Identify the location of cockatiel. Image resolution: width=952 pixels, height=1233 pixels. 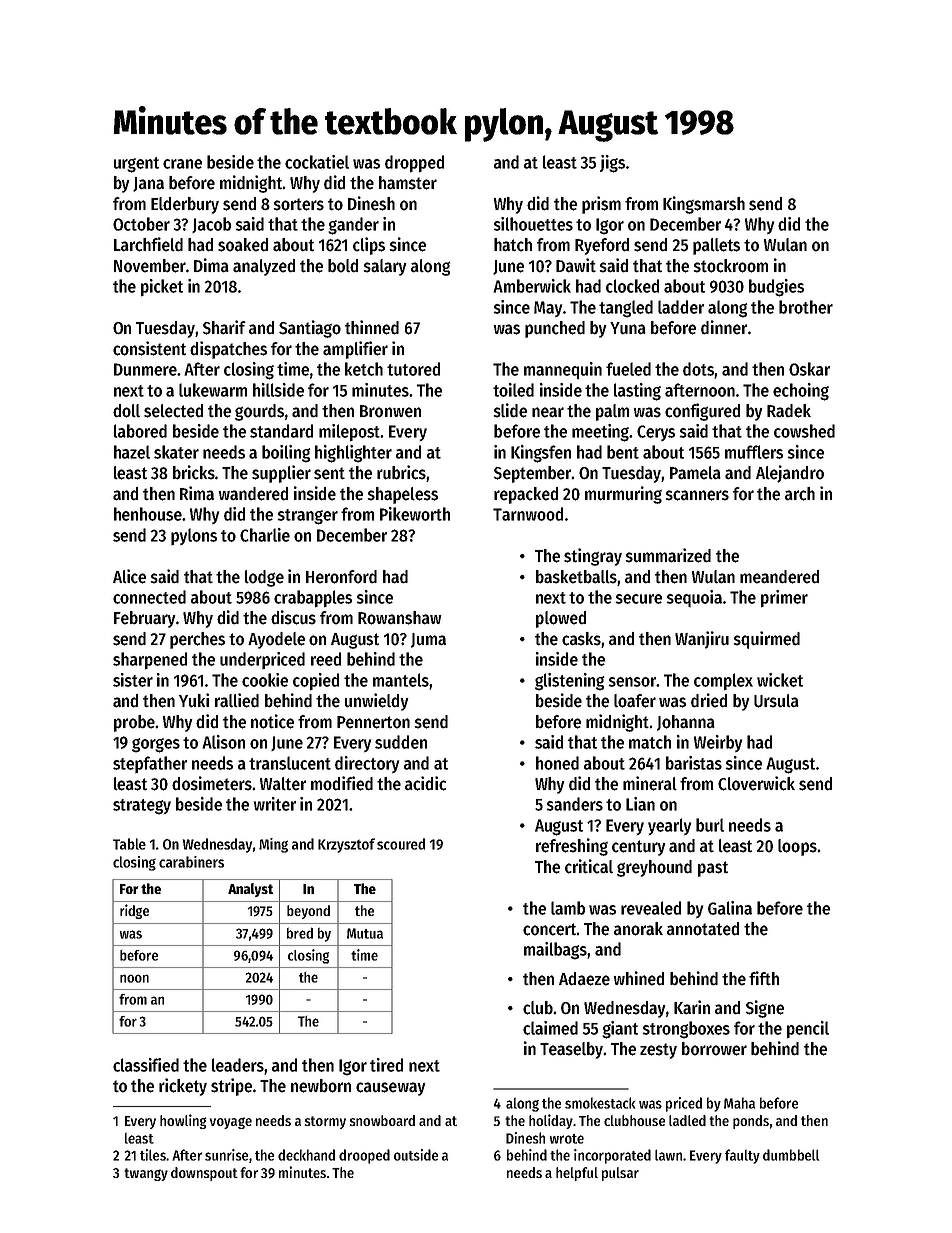
(317, 162).
